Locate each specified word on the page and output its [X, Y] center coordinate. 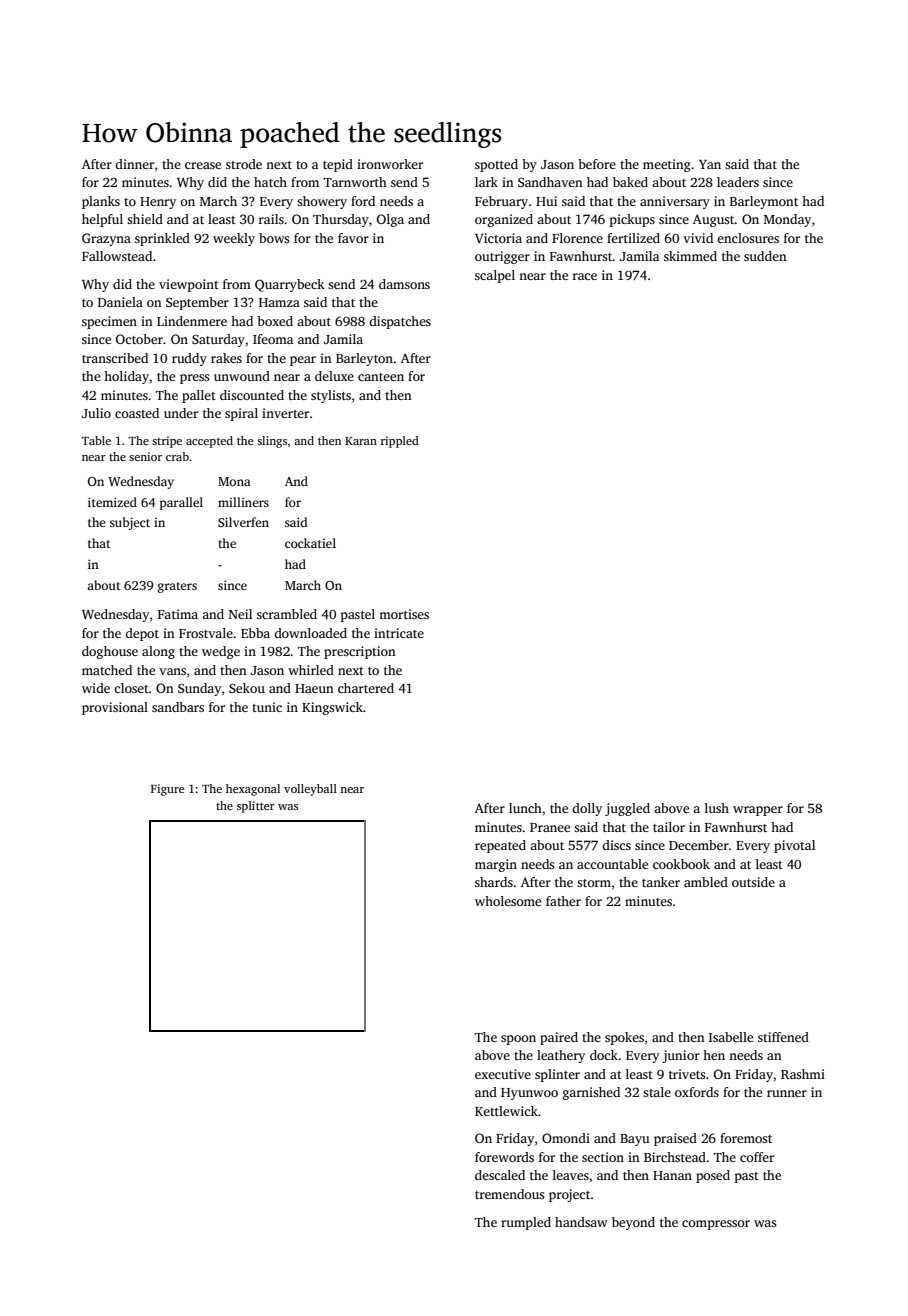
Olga [390, 220]
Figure [167, 790]
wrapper [758, 811]
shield [145, 219]
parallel [181, 503]
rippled [400, 442]
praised [675, 1139]
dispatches [400, 322]
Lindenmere [192, 321]
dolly [587, 809]
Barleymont [764, 202]
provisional [115, 708]
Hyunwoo [529, 1094]
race [585, 276]
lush [717, 808]
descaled [500, 1175]
